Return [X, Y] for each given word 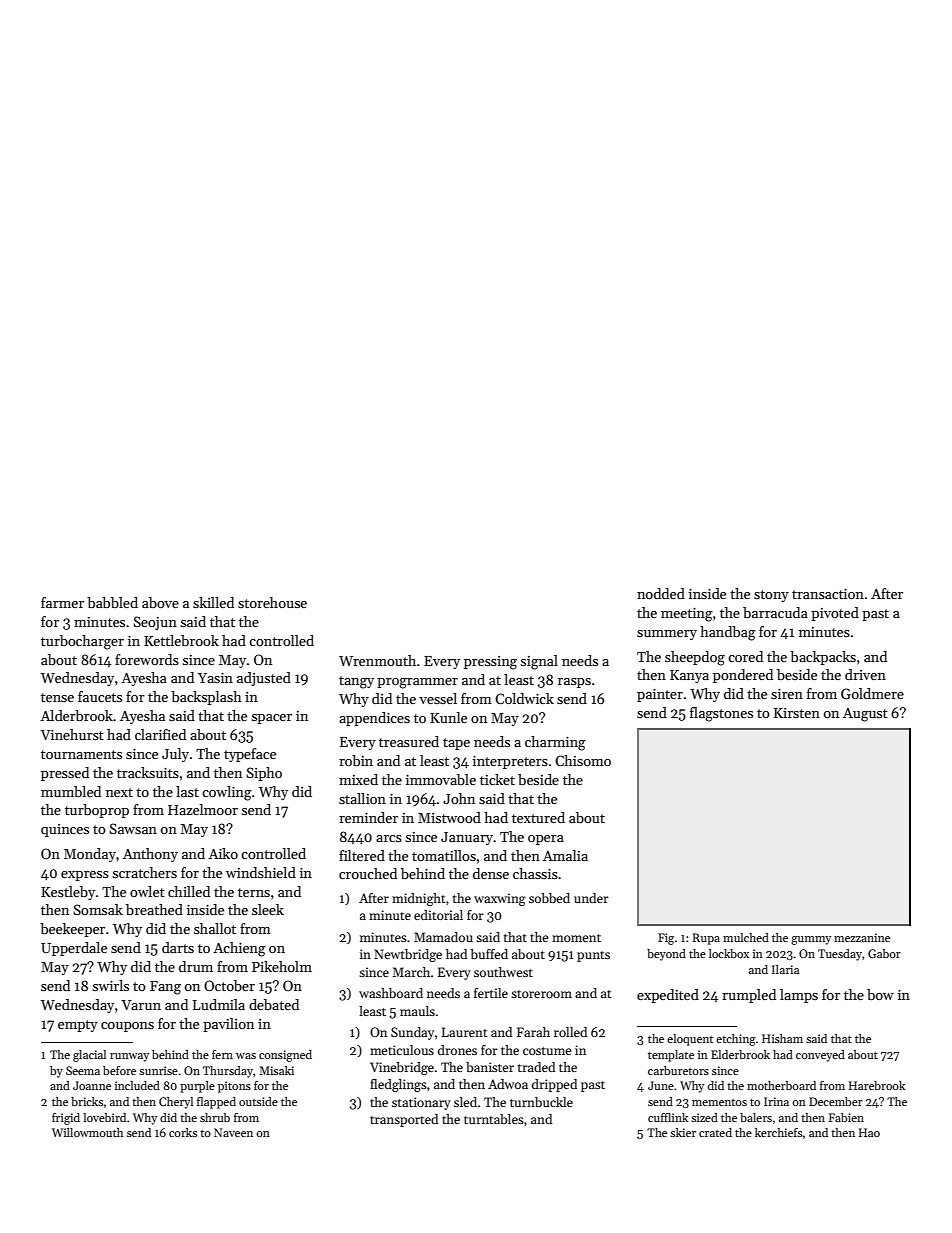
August [865, 715]
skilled [213, 602]
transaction [828, 594]
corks [183, 1132]
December [836, 1101]
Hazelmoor [203, 809]
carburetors [678, 1070]
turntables [494, 1119]
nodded [661, 593]
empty [78, 1026]
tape [456, 744]
